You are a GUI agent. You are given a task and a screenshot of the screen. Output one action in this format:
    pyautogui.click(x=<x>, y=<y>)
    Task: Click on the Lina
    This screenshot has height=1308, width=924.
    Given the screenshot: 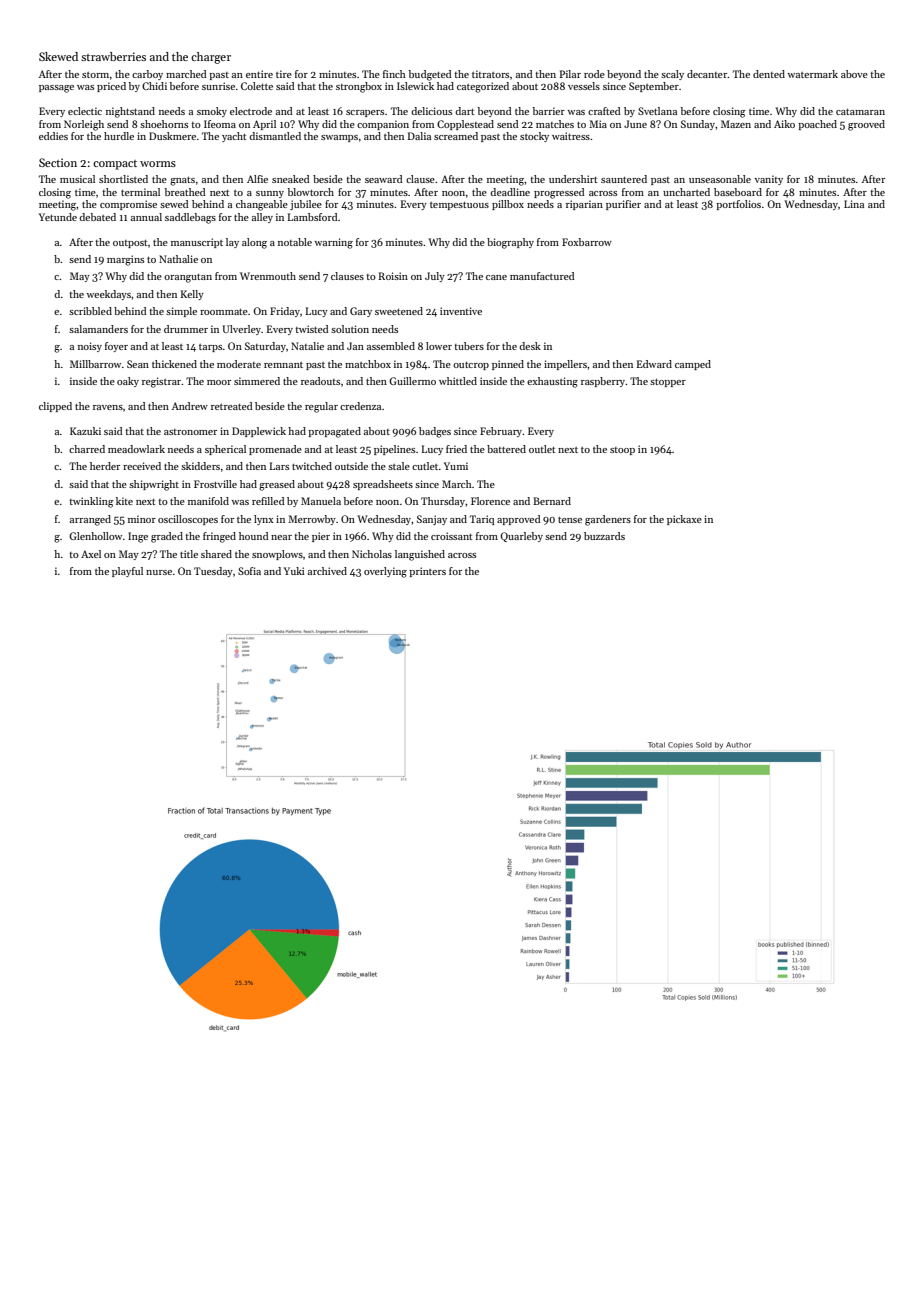 What is the action you would take?
    pyautogui.click(x=854, y=204)
